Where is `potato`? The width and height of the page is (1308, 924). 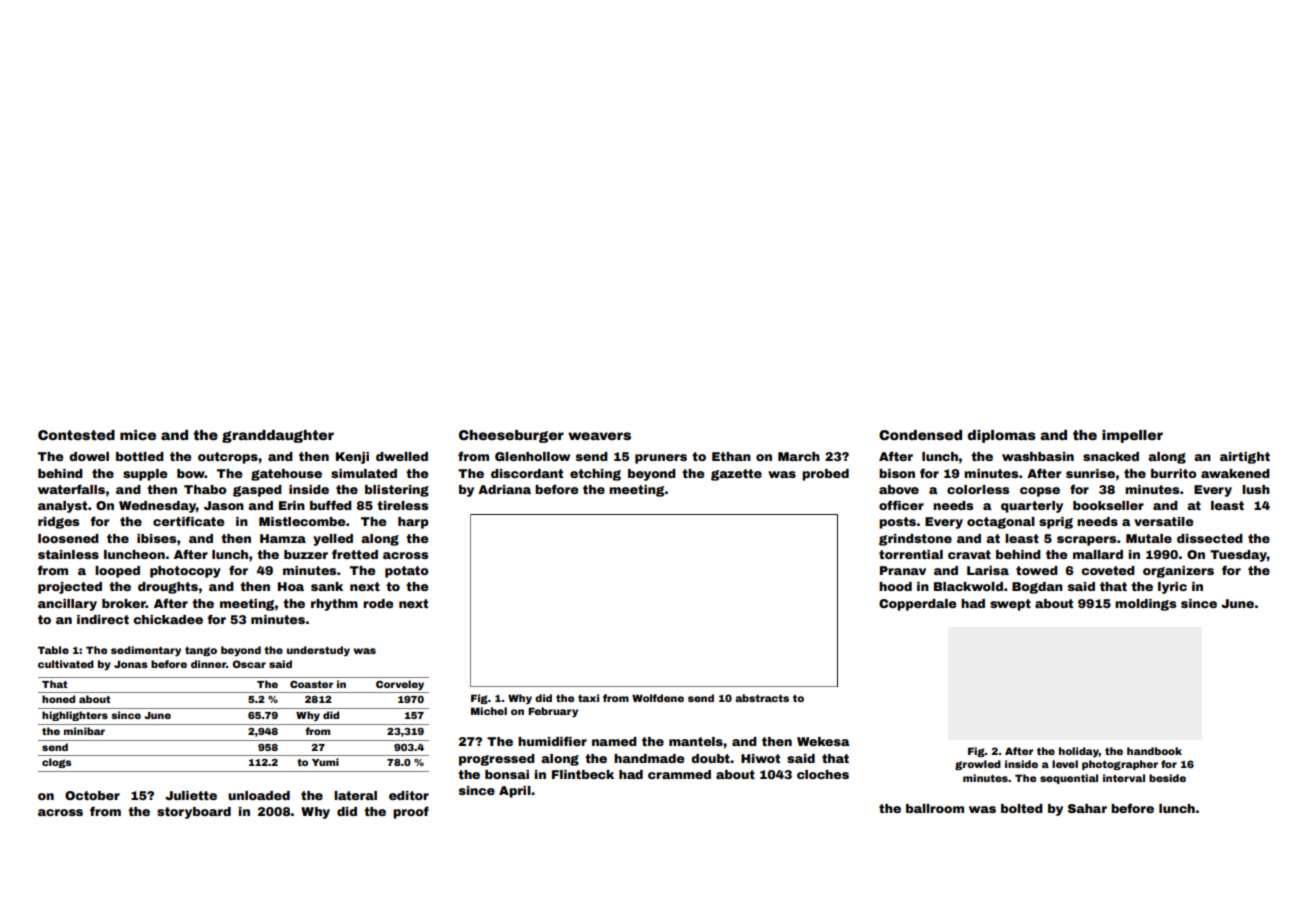
potato is located at coordinates (406, 572).
